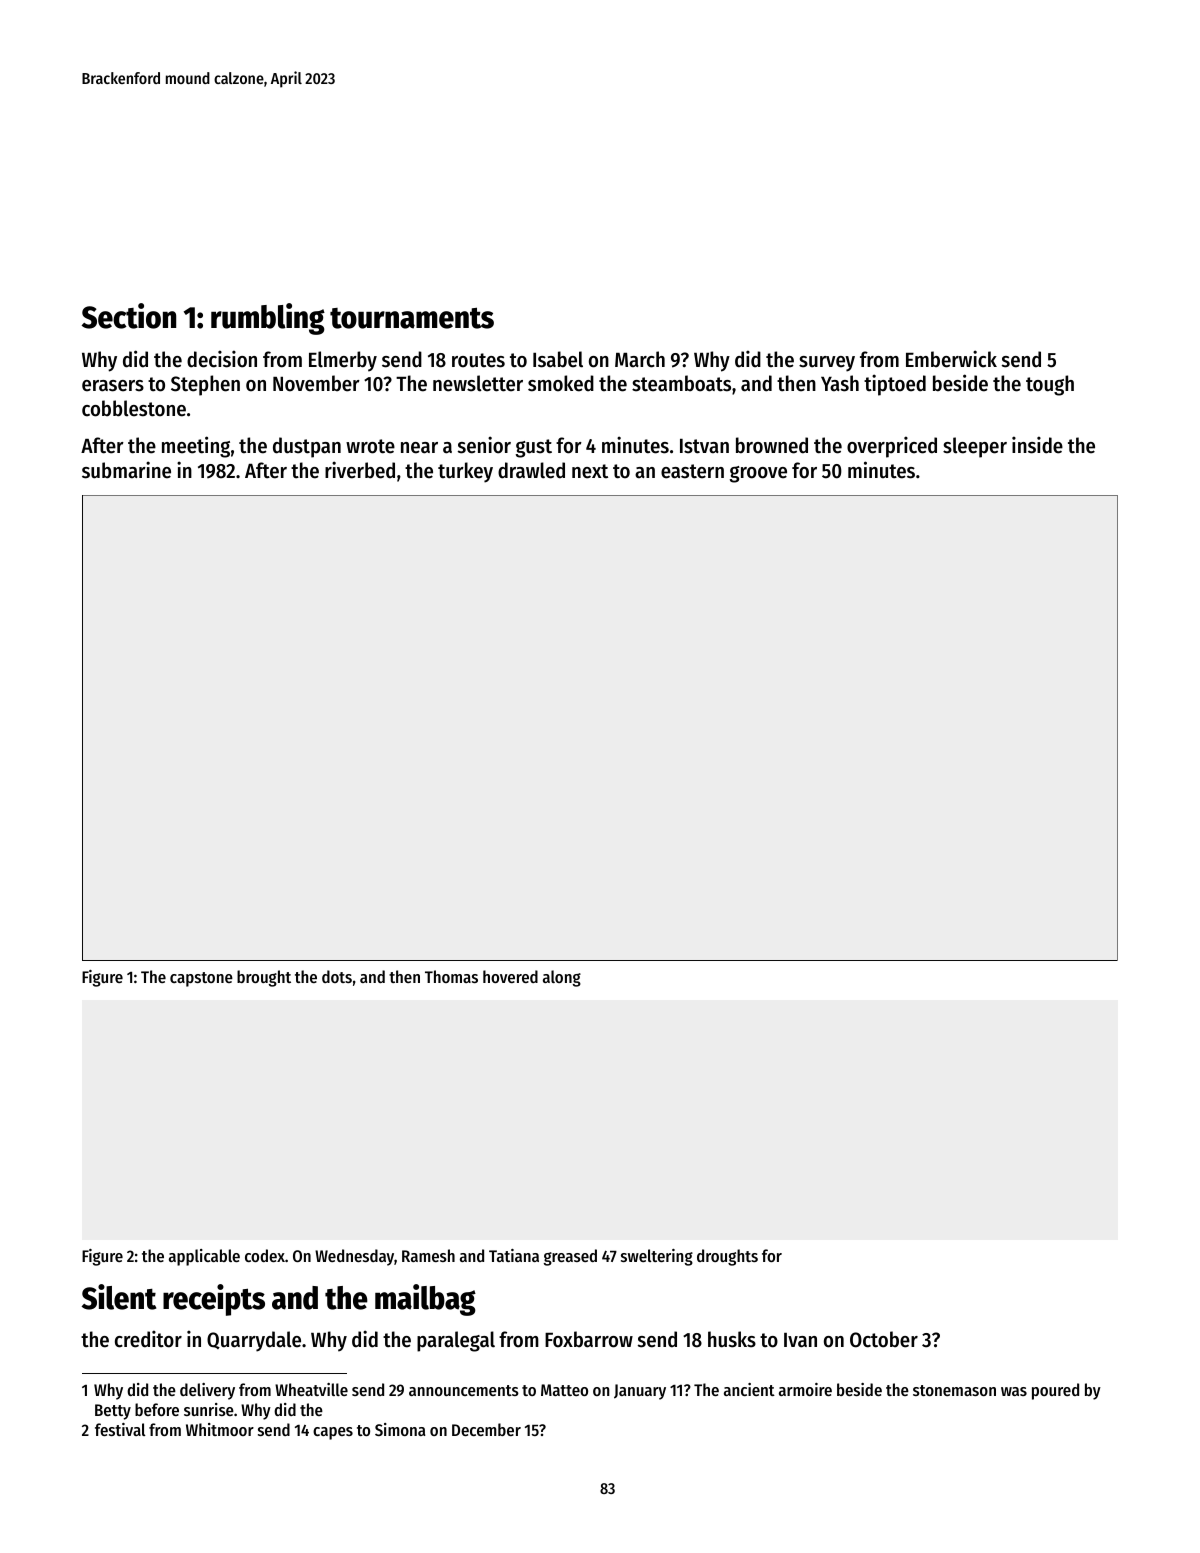 Image resolution: width=1200 pixels, height=1553 pixels. Describe the element at coordinates (727, 1257) in the screenshot. I see `droughts` at that location.
